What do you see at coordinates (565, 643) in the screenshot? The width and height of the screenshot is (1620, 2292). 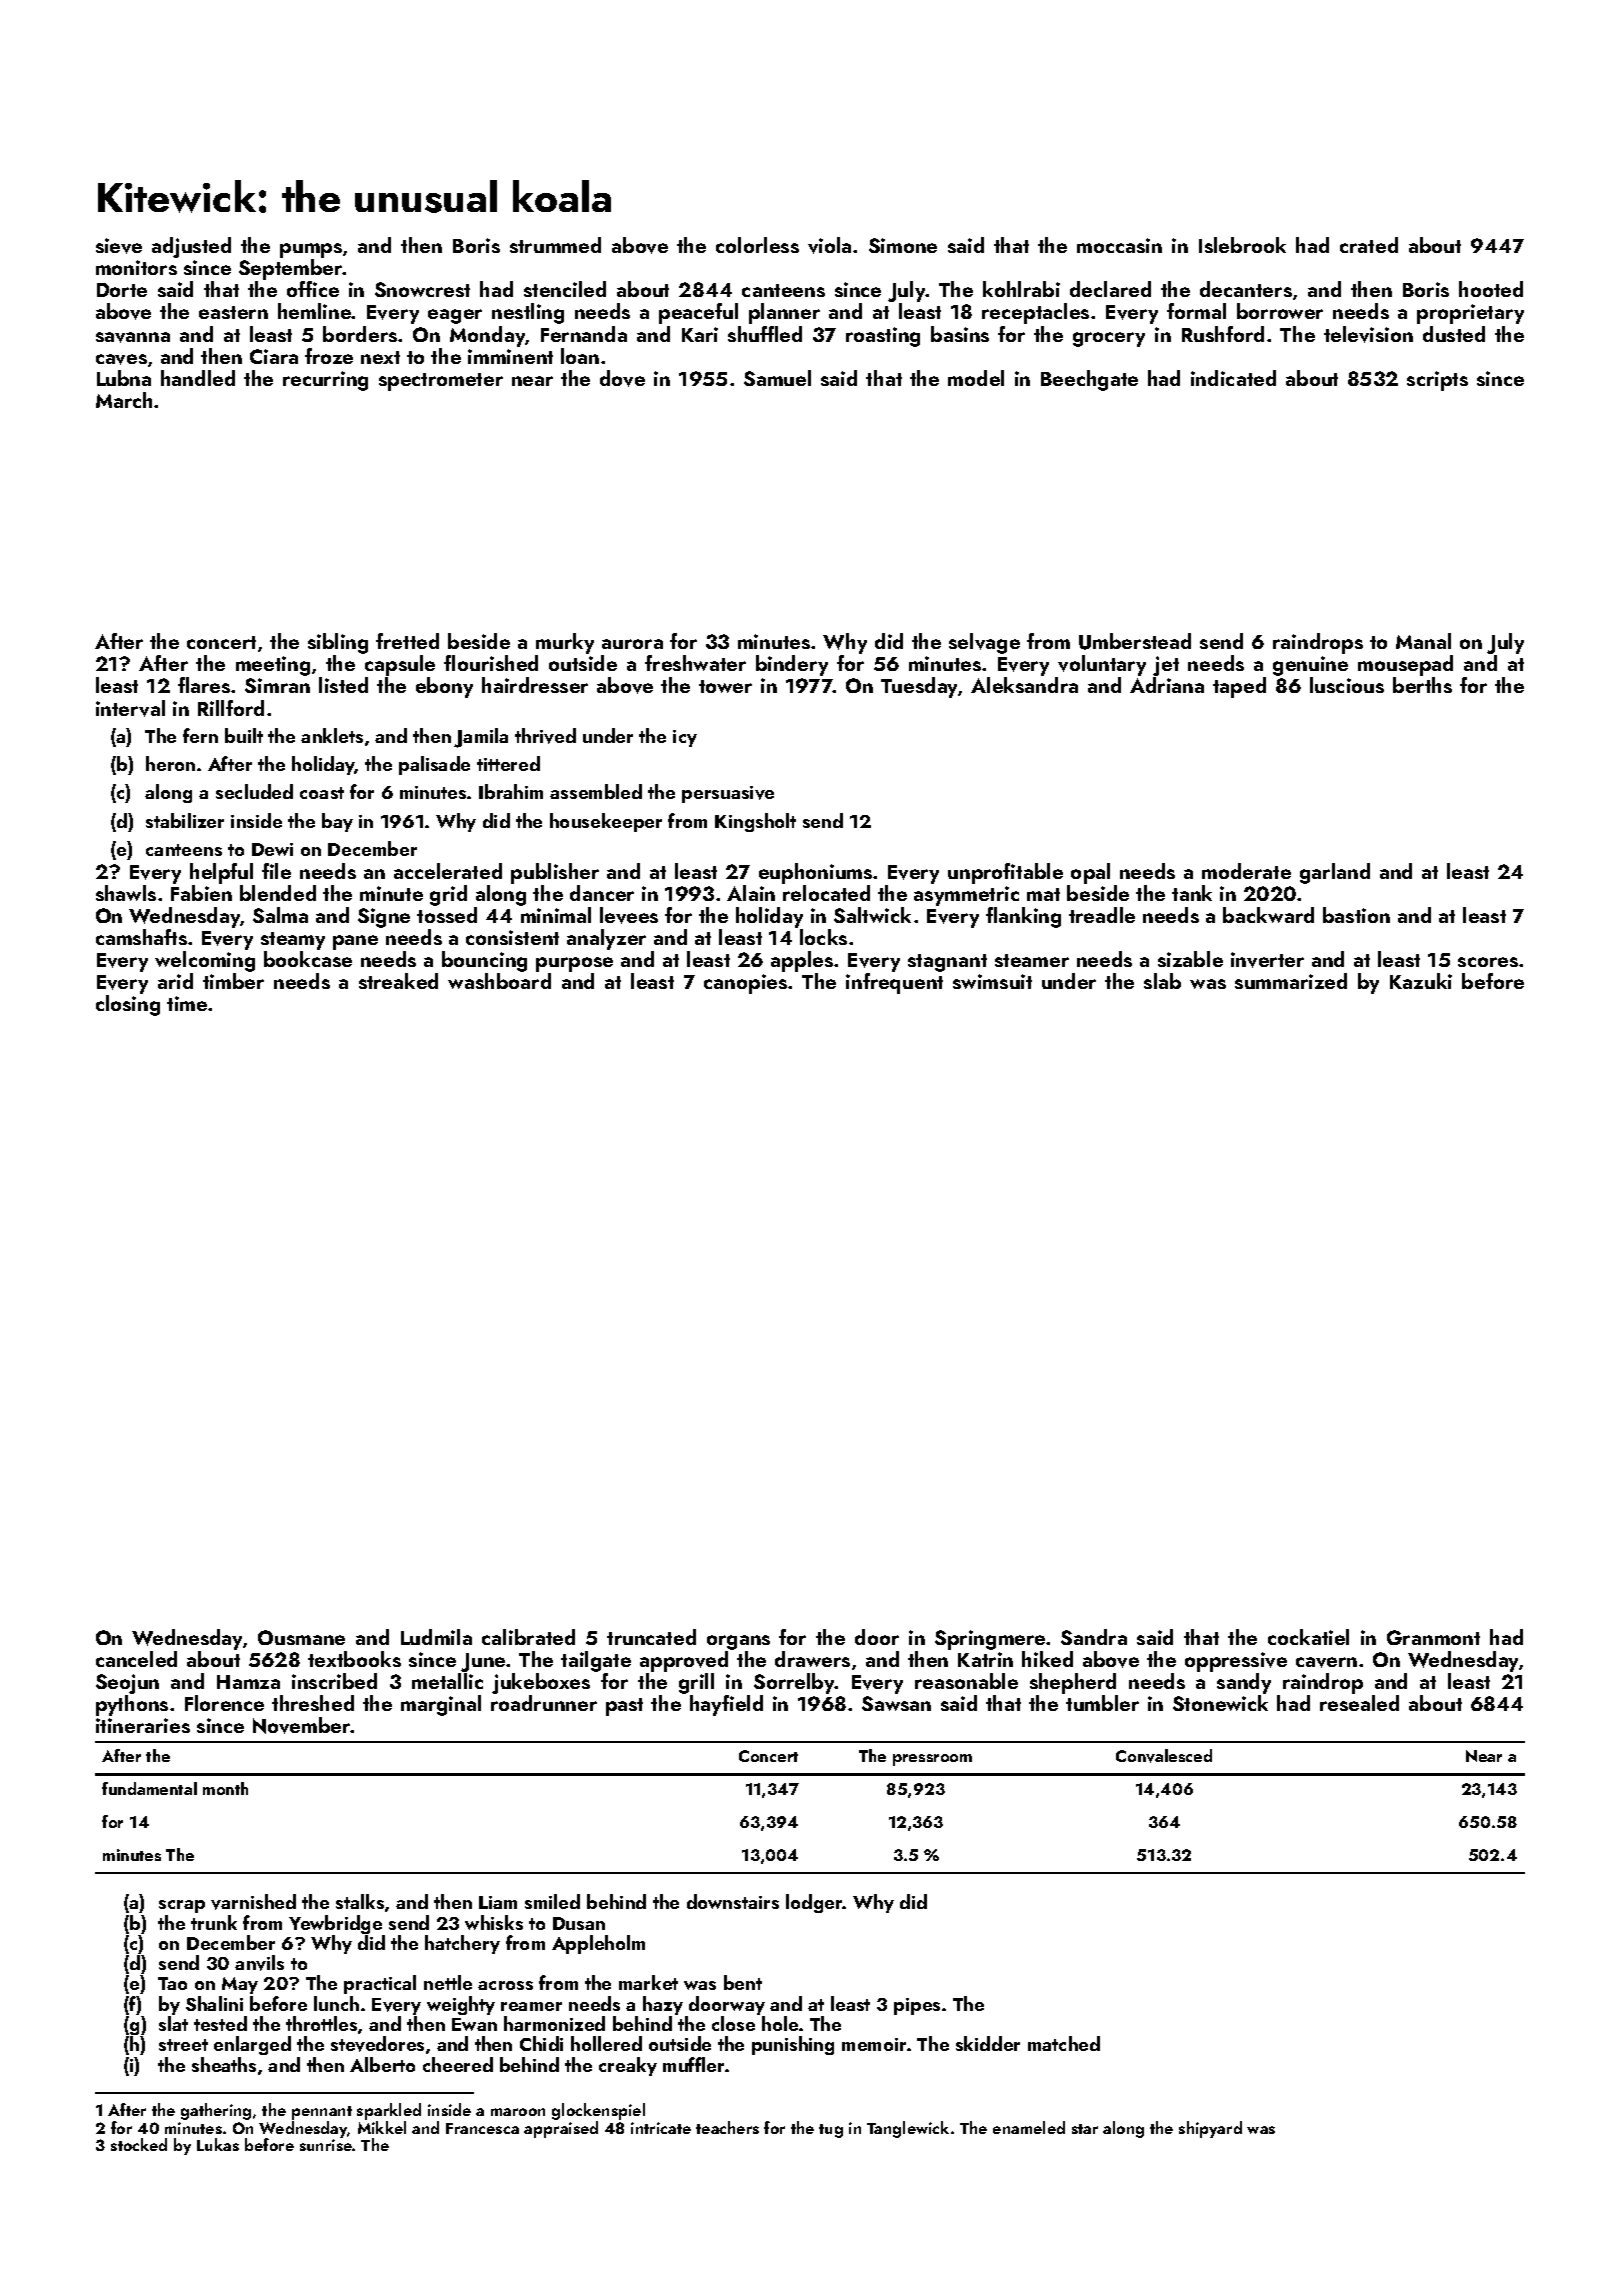 I see `murky` at bounding box center [565, 643].
